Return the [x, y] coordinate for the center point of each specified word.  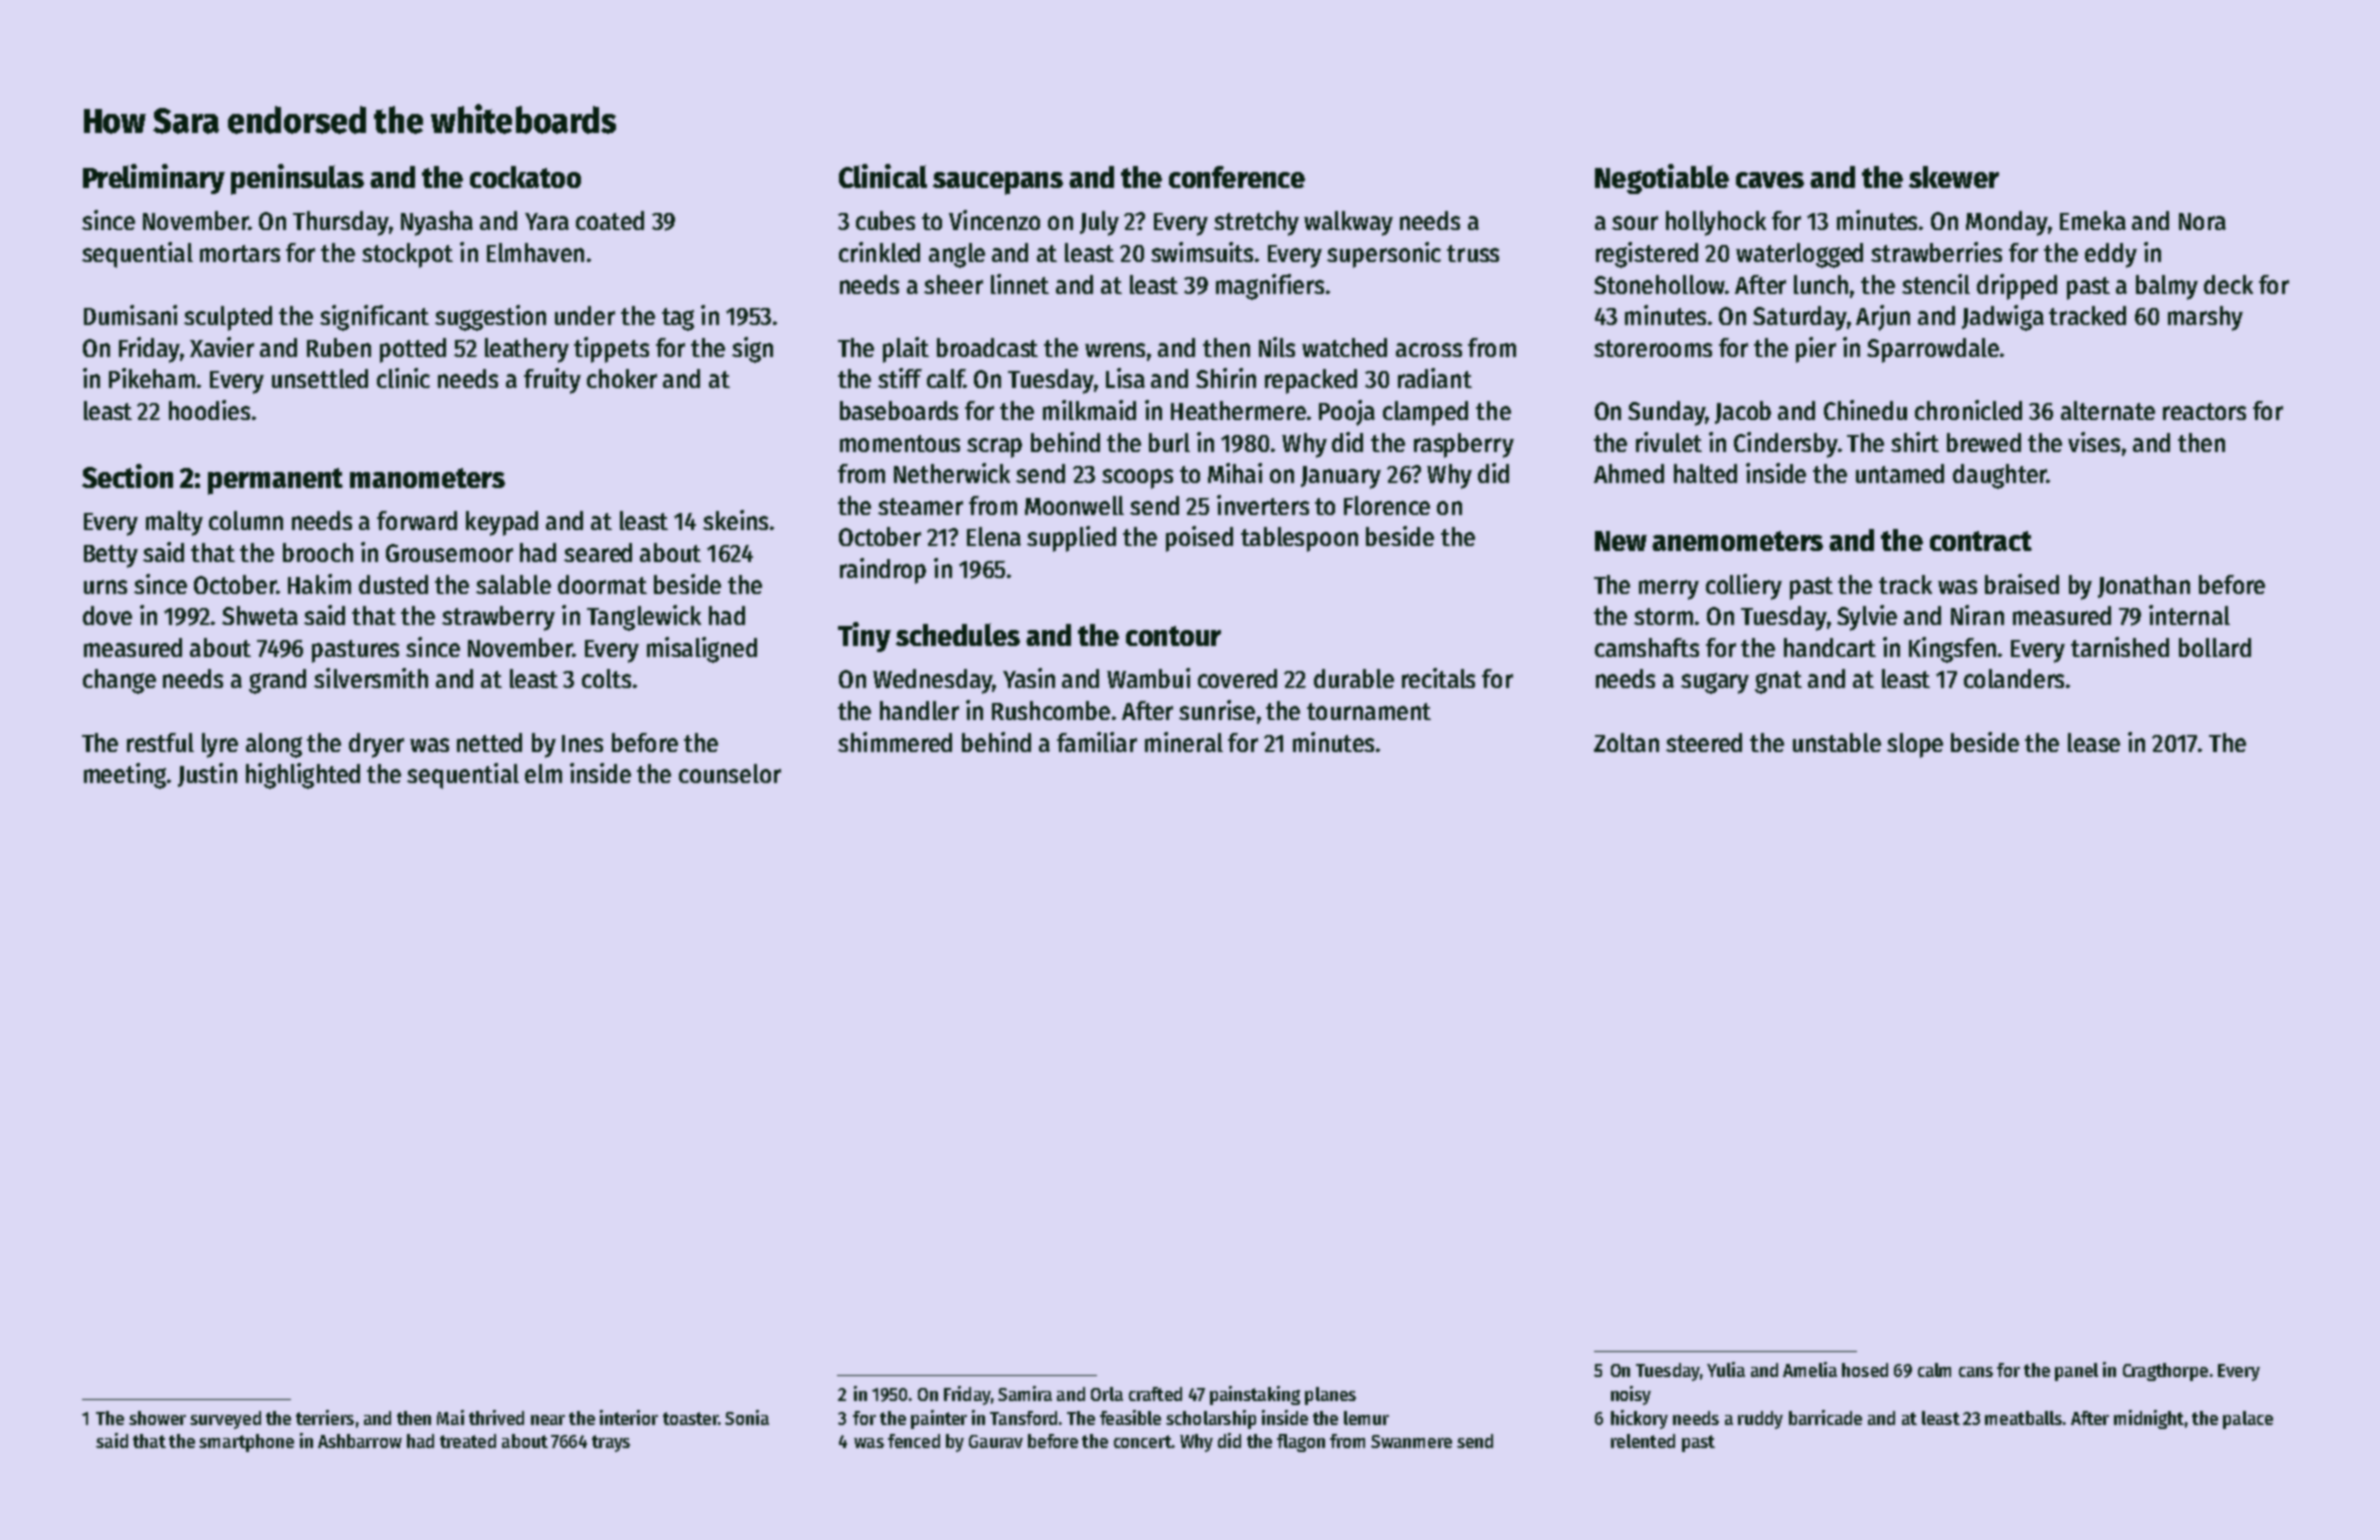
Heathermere [1238, 410]
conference [1237, 177]
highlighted [303, 776]
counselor [730, 773]
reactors [2204, 411]
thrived [496, 1417]
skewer [1954, 177]
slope [1915, 745]
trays [611, 1443]
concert [1143, 1441]
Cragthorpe [2165, 1372]
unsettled [320, 378]
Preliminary [154, 179]
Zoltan [1626, 742]
